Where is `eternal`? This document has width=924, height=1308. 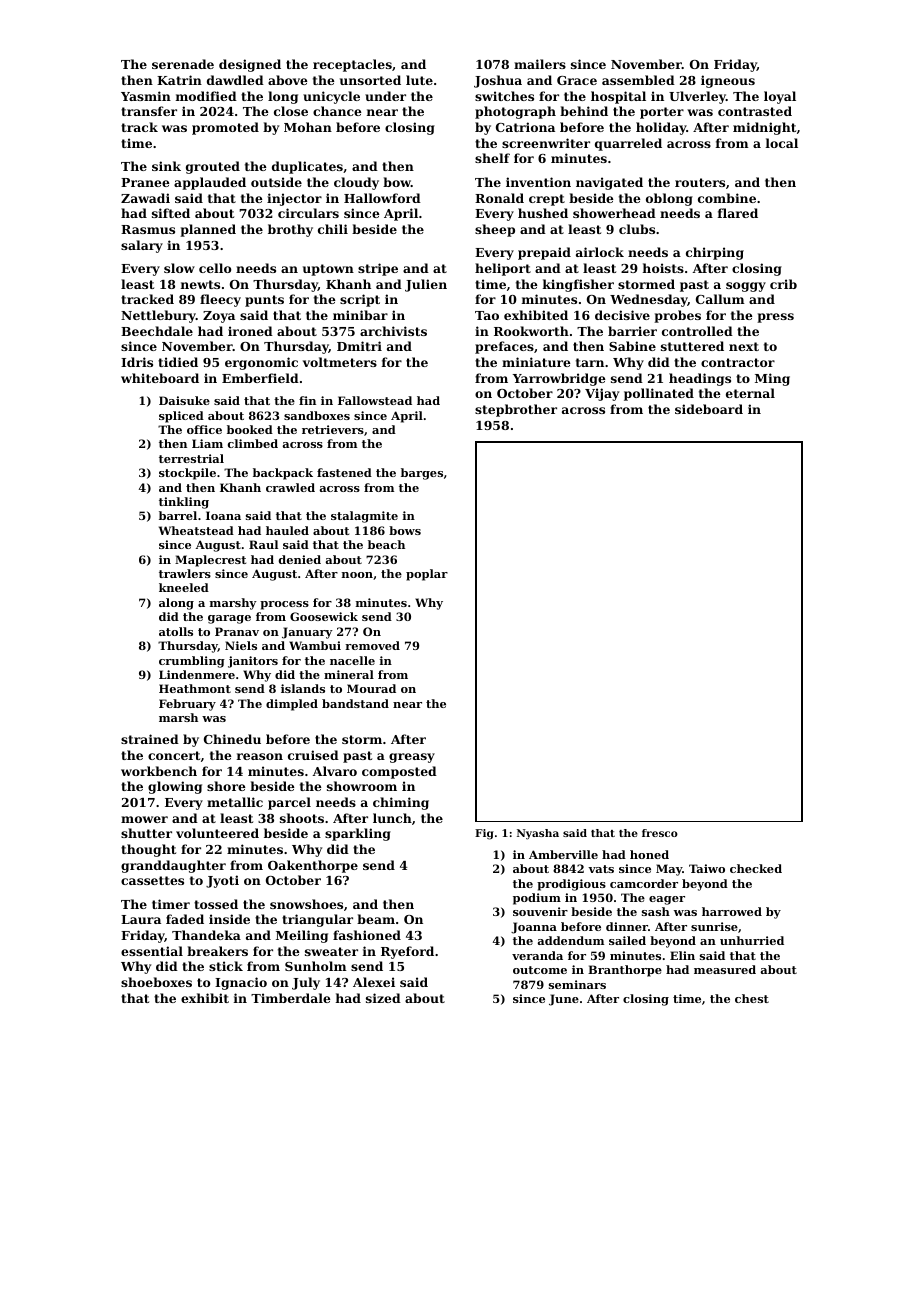 eternal is located at coordinates (750, 393).
